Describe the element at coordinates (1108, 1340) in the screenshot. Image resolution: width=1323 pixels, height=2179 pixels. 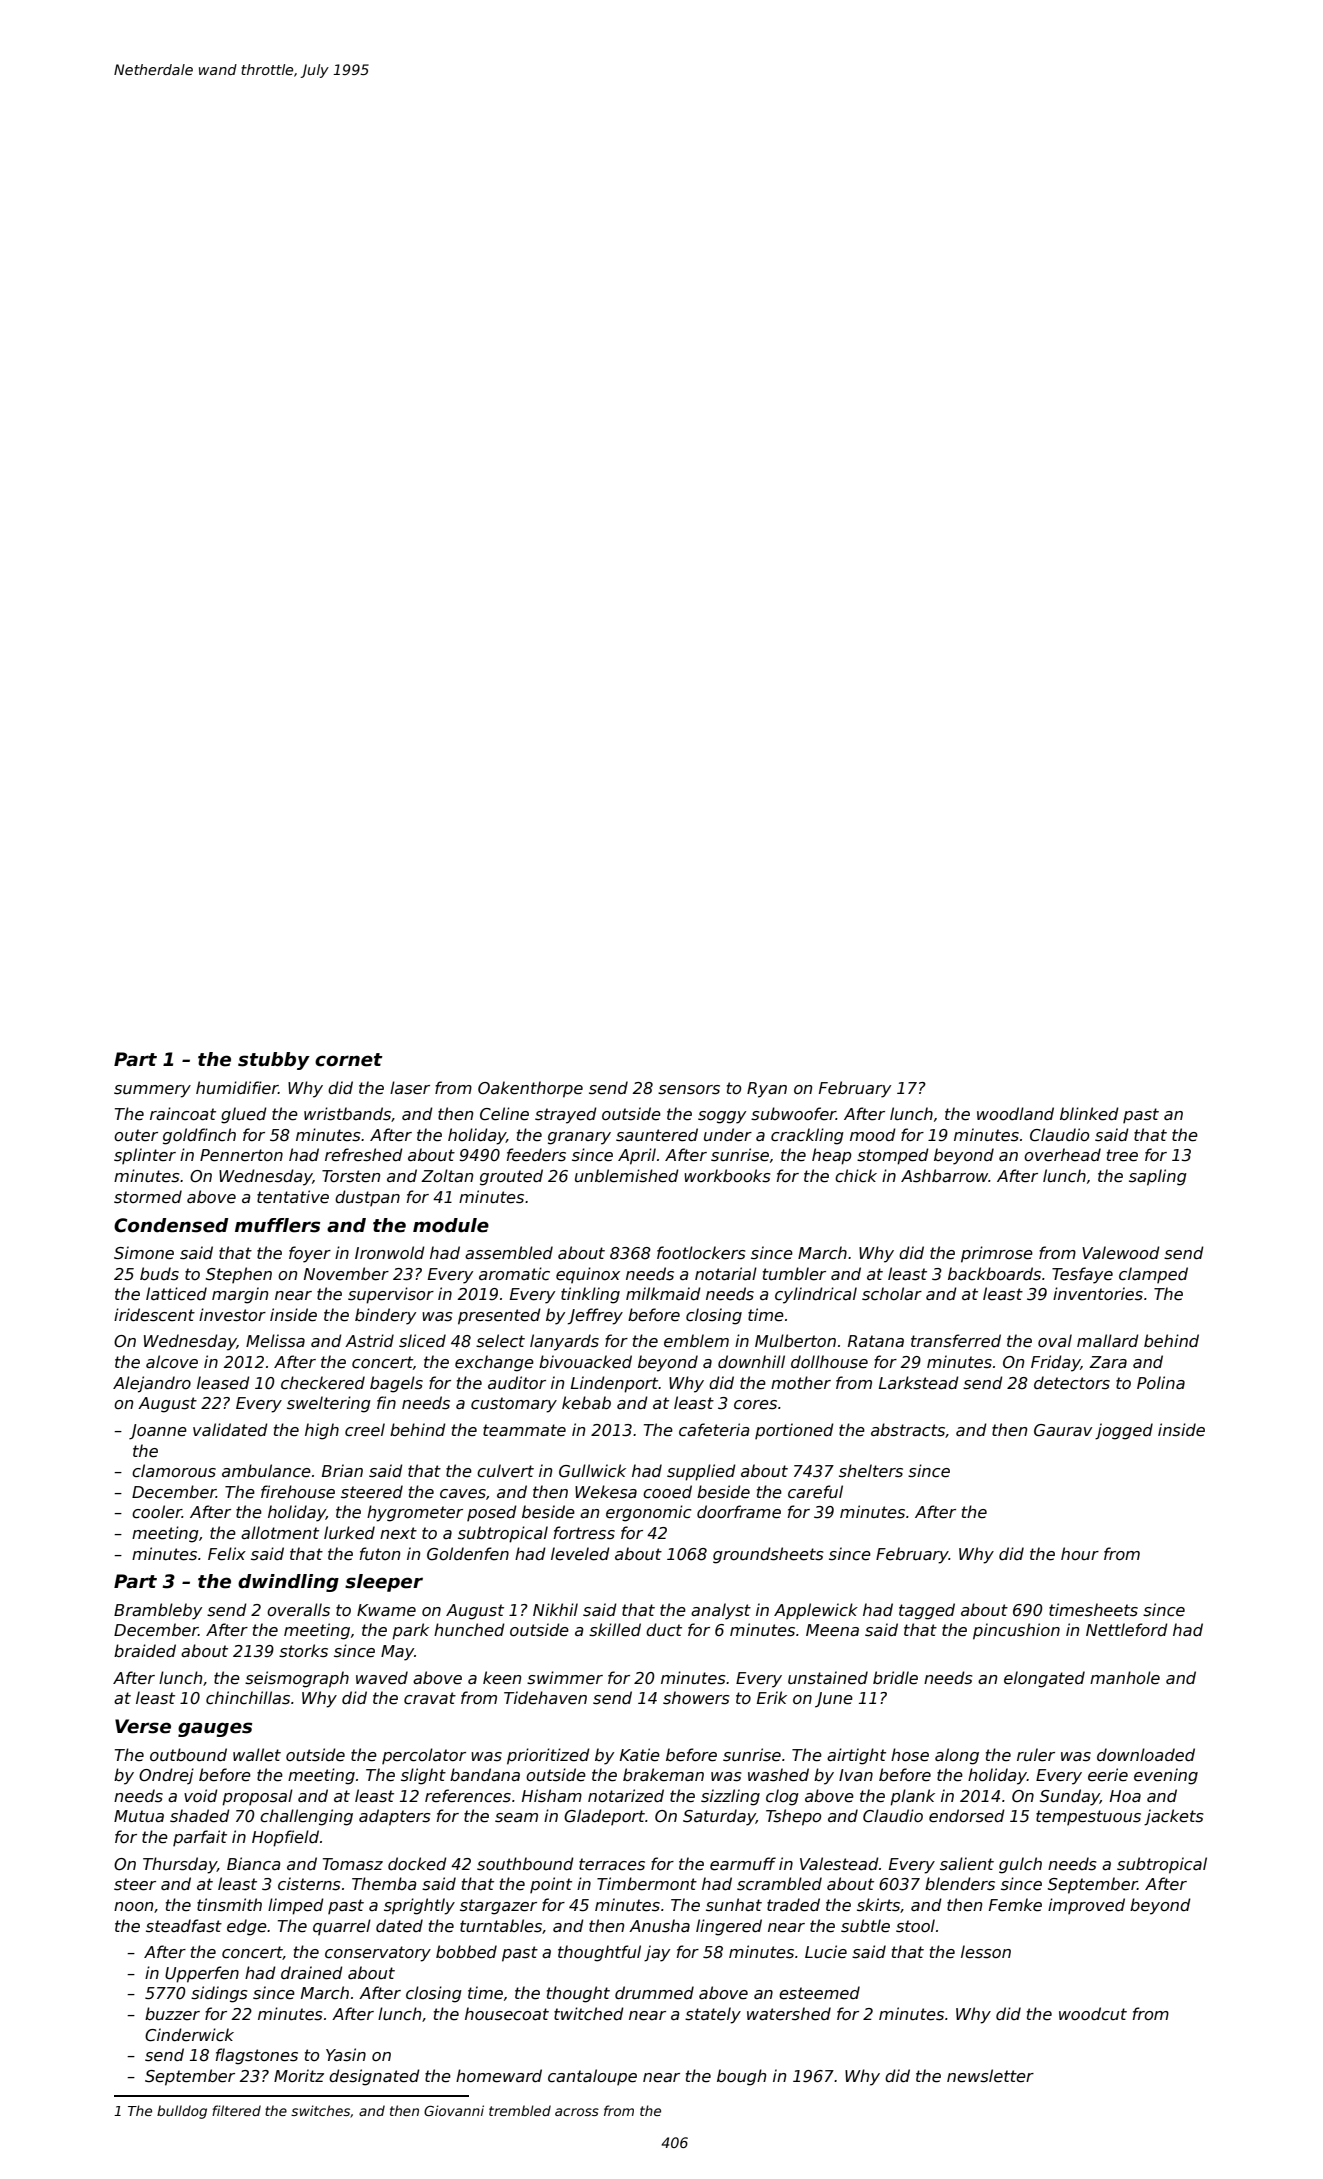
I see `mallard` at that location.
